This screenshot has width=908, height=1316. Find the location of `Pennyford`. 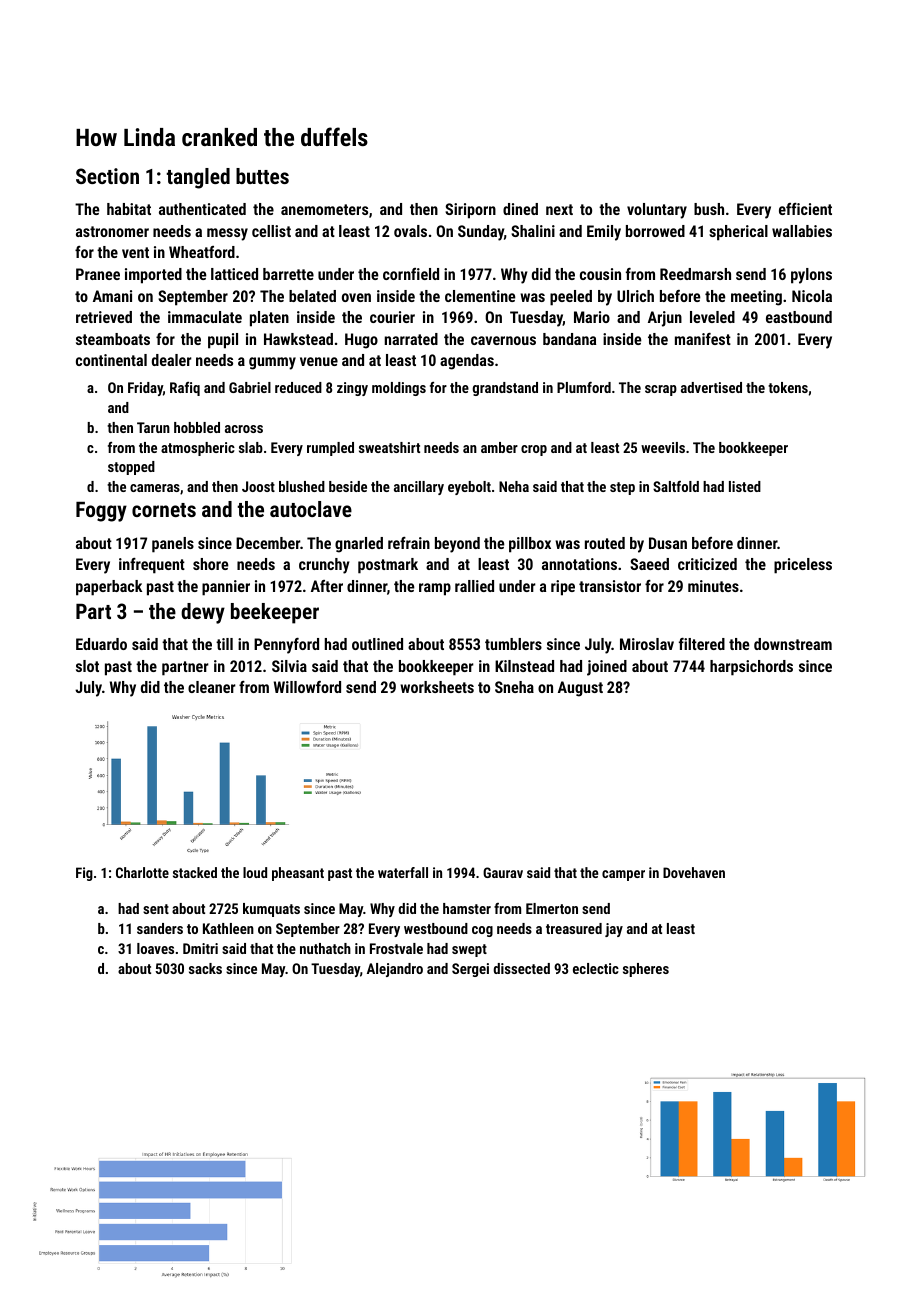

Pennyford is located at coordinates (286, 646).
